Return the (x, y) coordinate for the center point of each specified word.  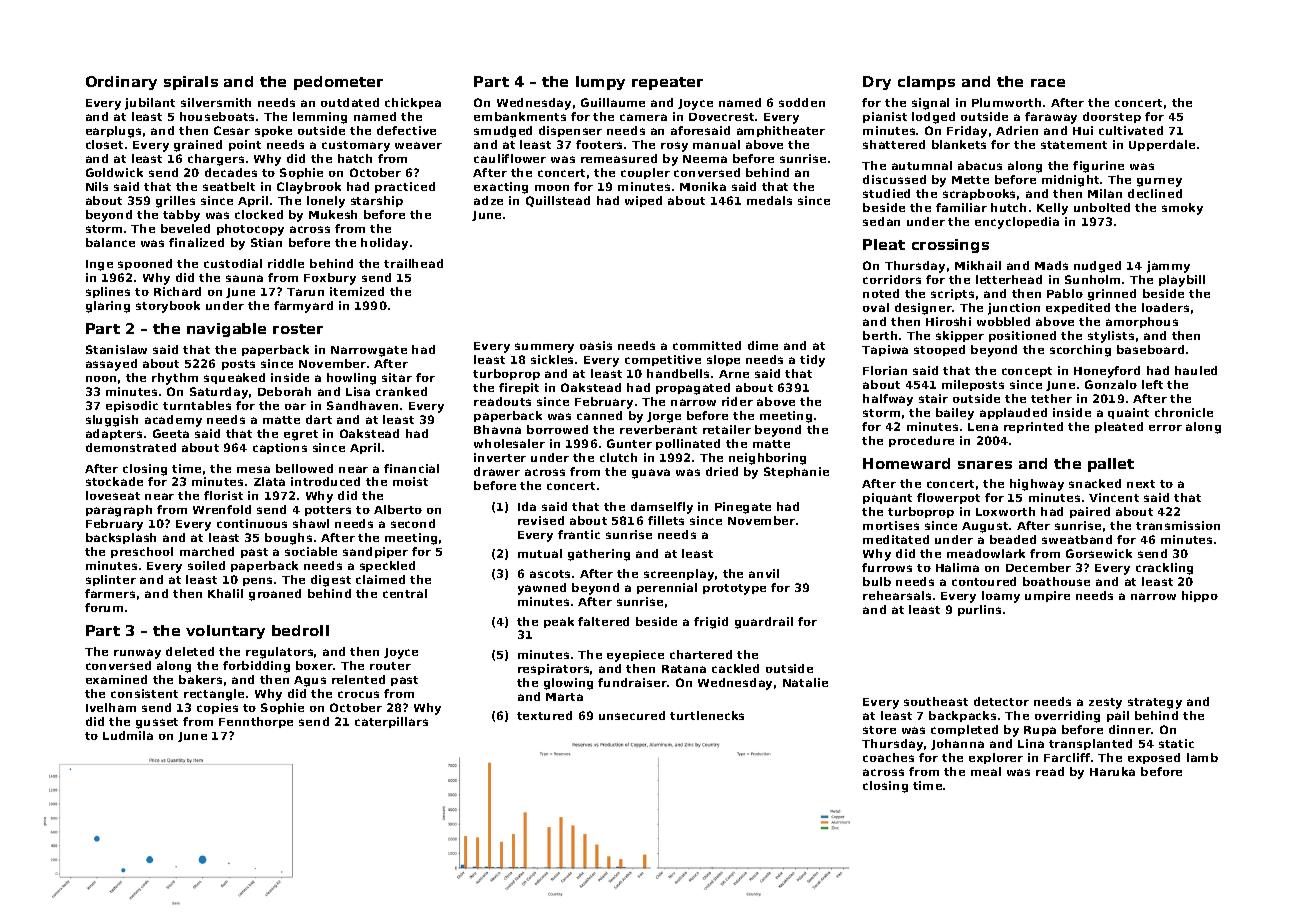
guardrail (764, 623)
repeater (667, 83)
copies (217, 708)
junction (1014, 309)
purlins (979, 610)
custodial (233, 263)
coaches (888, 757)
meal (986, 771)
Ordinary (121, 83)
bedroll (300, 630)
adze (488, 200)
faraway (1051, 118)
